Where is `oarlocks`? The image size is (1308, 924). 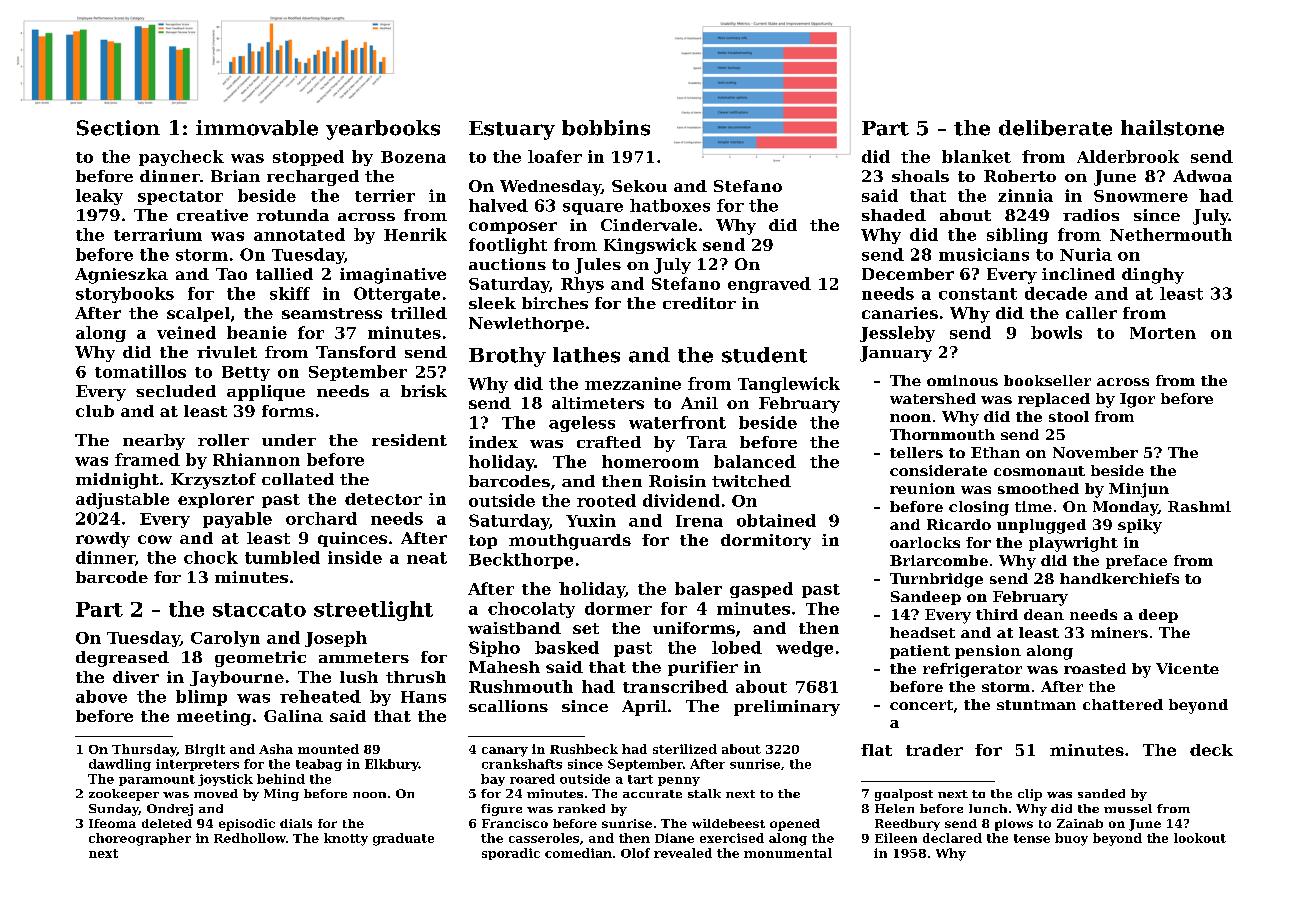
oarlocks is located at coordinates (925, 542).
